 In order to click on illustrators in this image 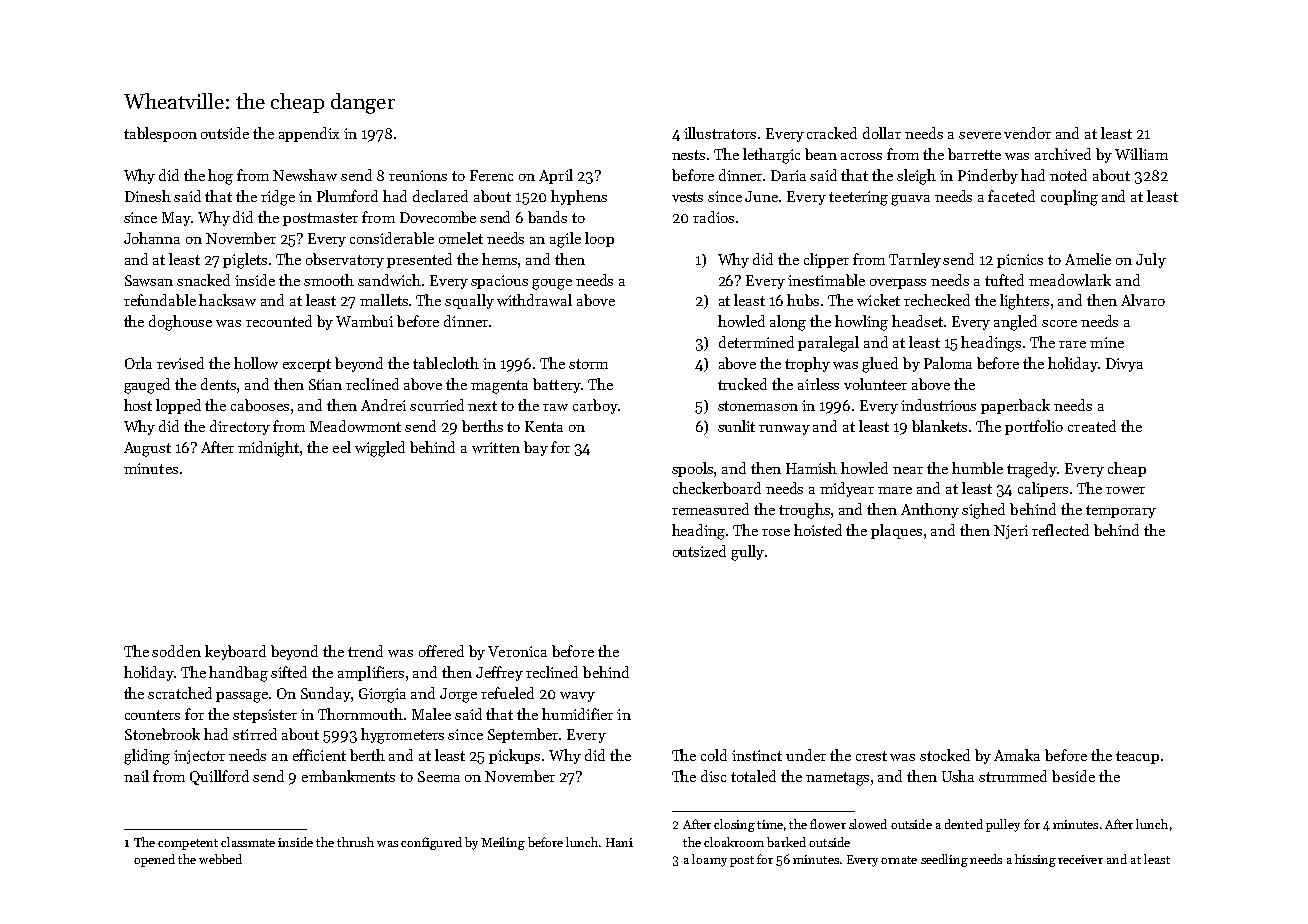, I will do `click(720, 133)`.
